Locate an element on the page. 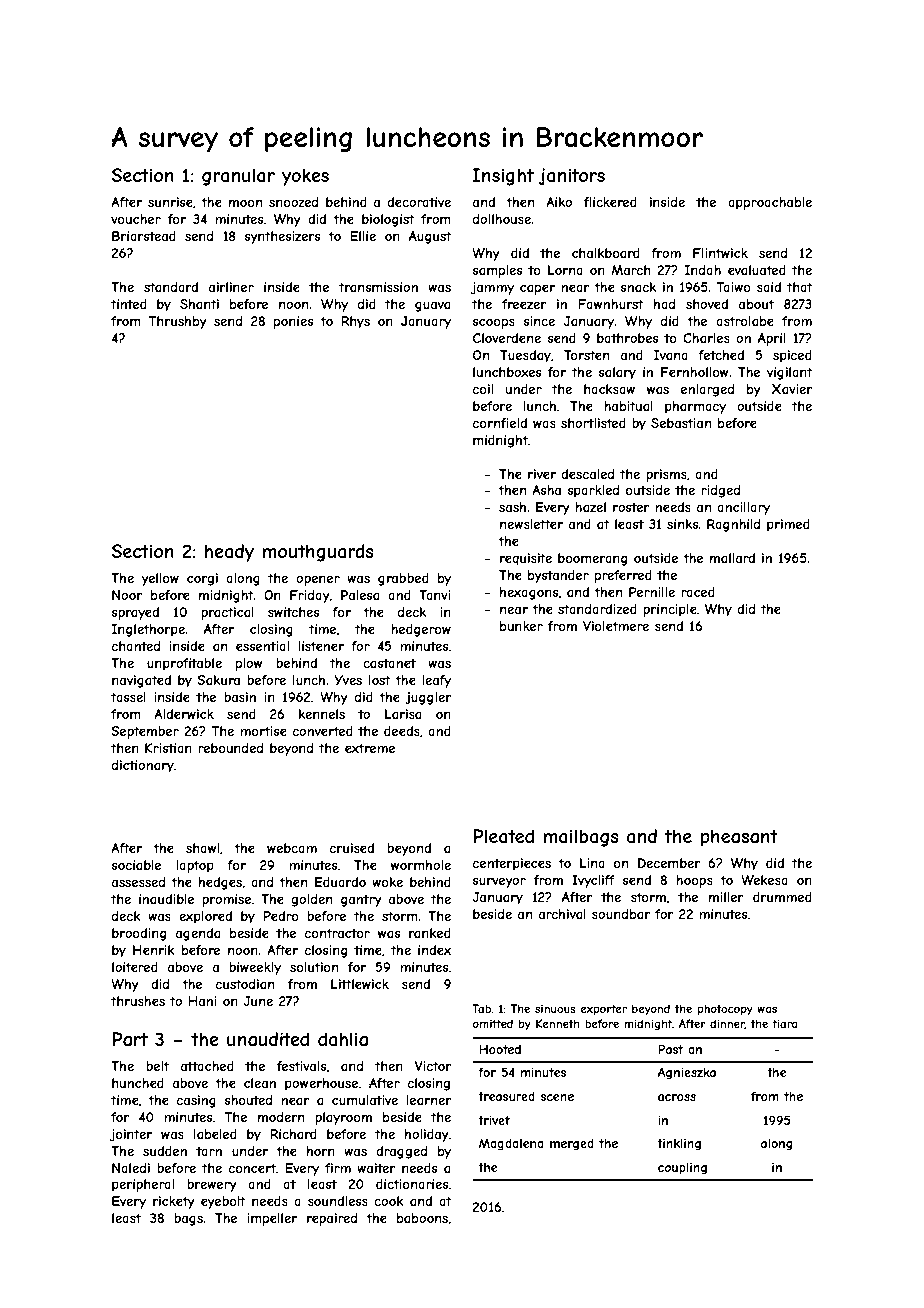 The image size is (924, 1308). festivals is located at coordinates (301, 1066).
